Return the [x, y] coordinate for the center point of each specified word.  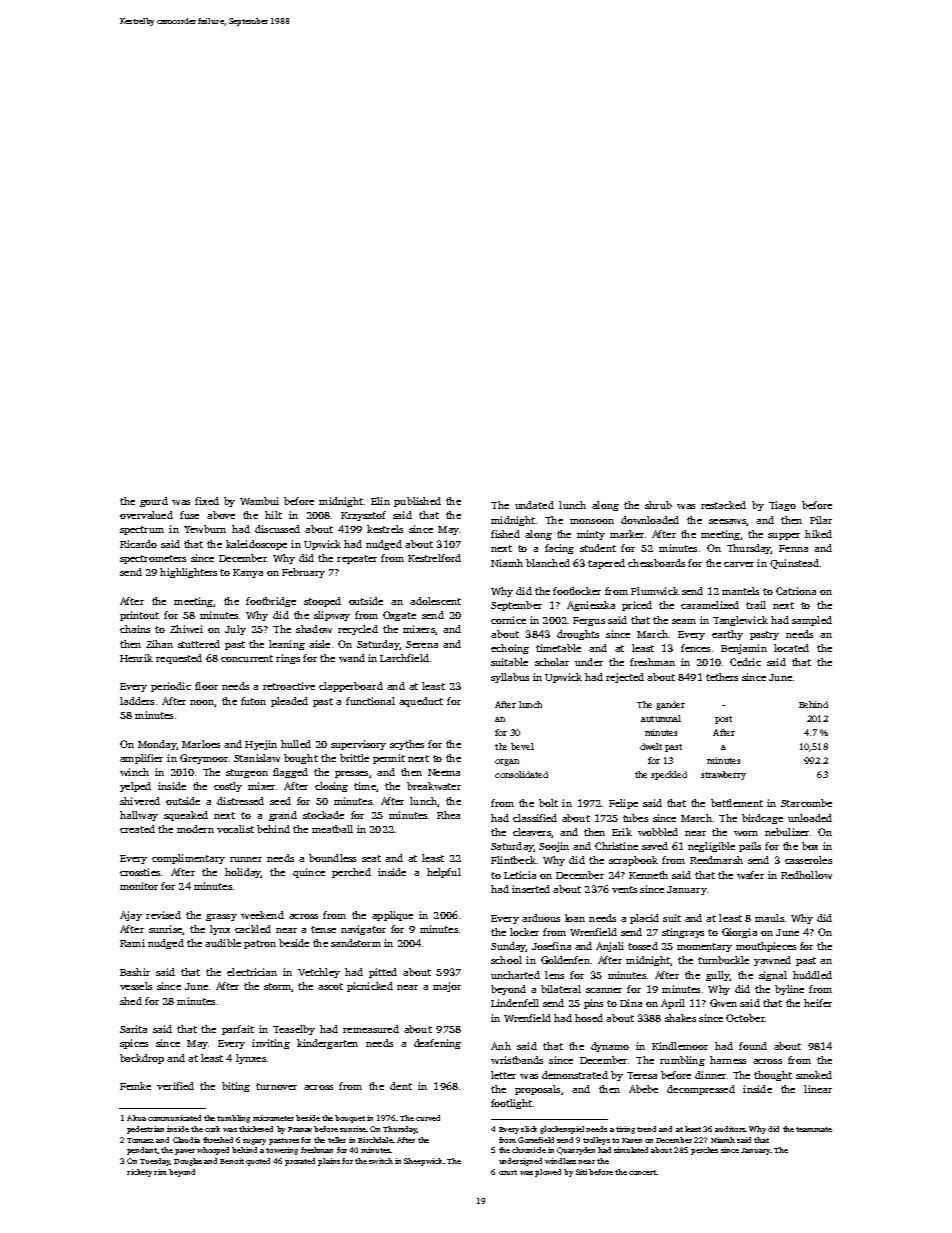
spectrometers [153, 559]
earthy [727, 635]
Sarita [133, 1029]
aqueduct [421, 702]
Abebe [643, 1089]
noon [202, 703]
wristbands [517, 1060]
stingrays [683, 933]
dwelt [651, 746]
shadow [314, 629]
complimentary [188, 859]
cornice [508, 620]
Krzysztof [363, 516]
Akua [136, 1118]
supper [784, 536]
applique [392, 916]
